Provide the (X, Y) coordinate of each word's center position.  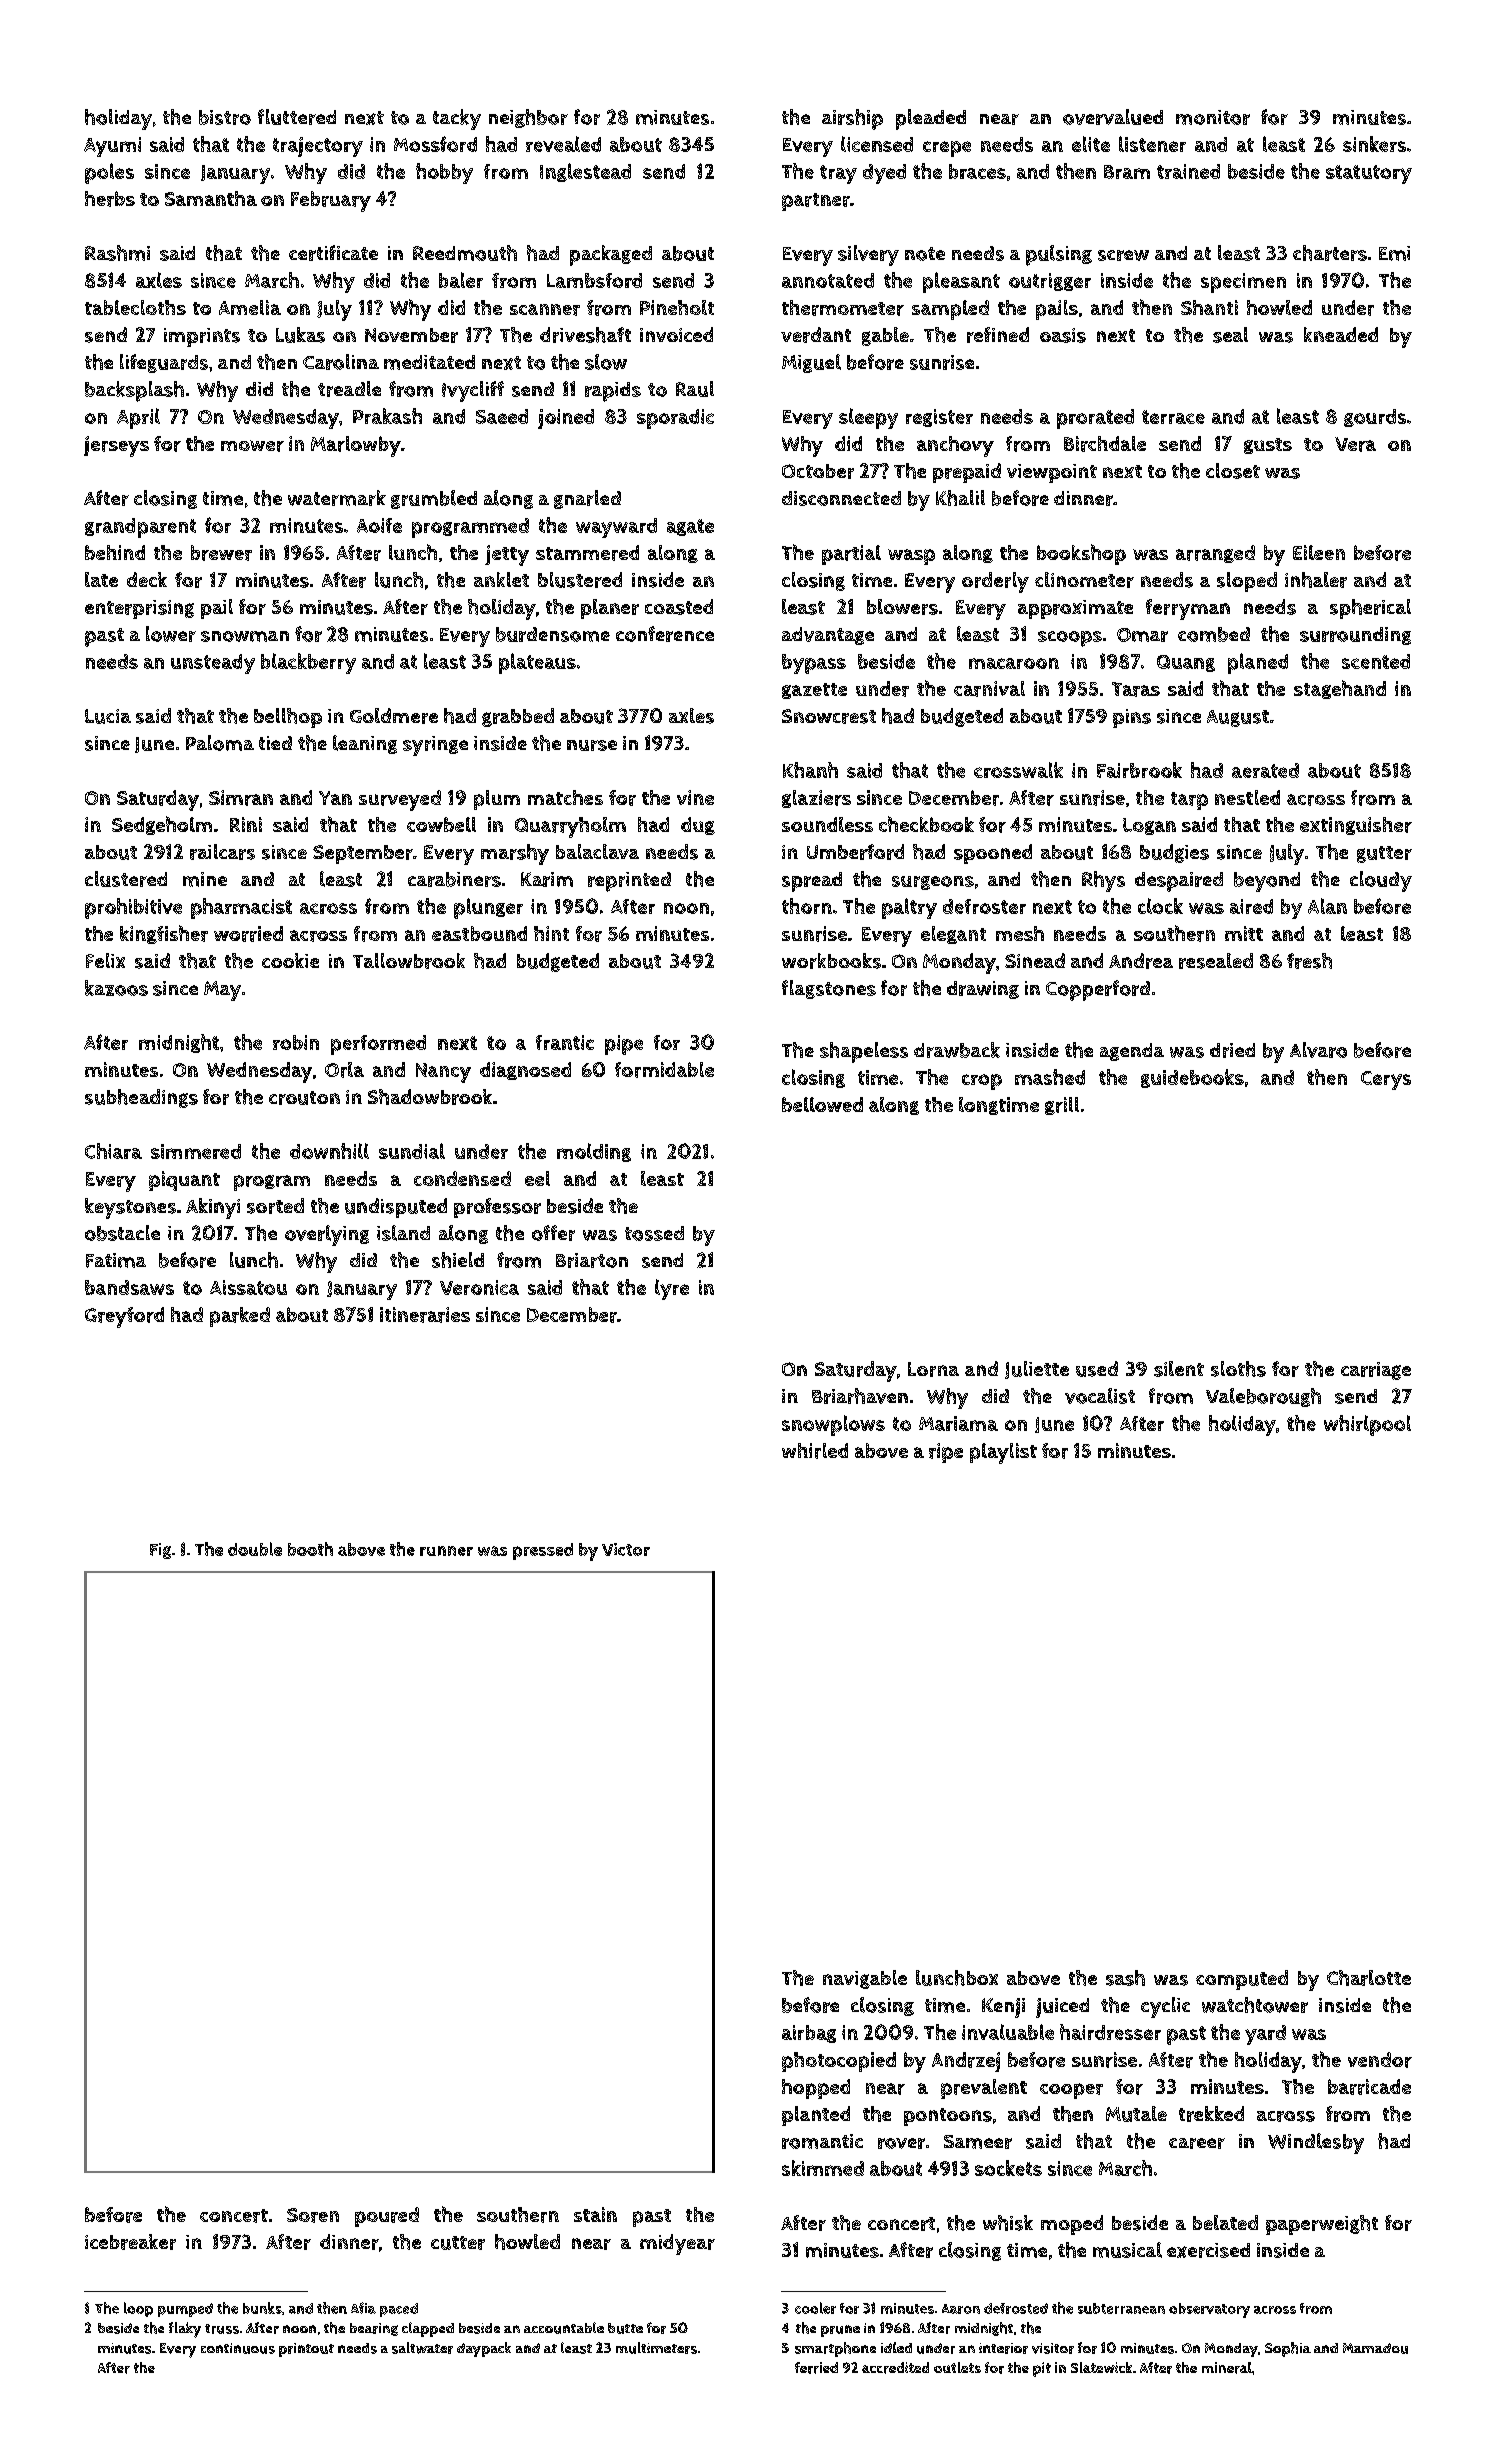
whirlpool (1367, 1425)
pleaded (931, 119)
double (255, 1549)
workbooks (831, 961)
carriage (1376, 1371)
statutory (1369, 174)
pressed (543, 1551)
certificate (333, 253)
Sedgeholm (162, 825)
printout (306, 2350)
